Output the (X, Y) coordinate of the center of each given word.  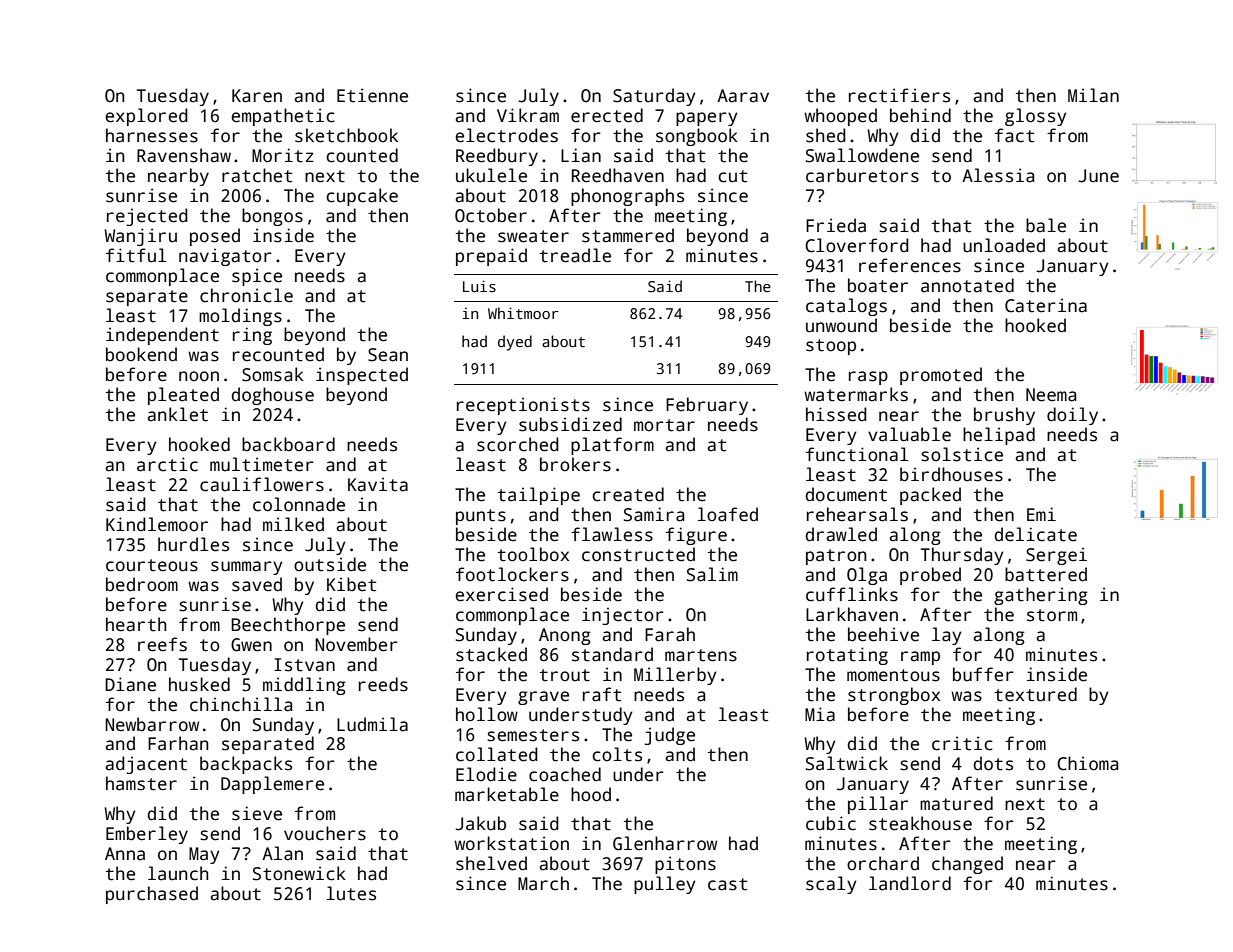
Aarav (743, 96)
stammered (628, 235)
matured (956, 803)
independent (162, 336)
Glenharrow (665, 843)
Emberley (147, 835)
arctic (167, 464)
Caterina (1046, 305)
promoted (941, 376)
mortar (664, 425)
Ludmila (372, 724)
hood (591, 794)
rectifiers (899, 95)
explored (146, 117)
